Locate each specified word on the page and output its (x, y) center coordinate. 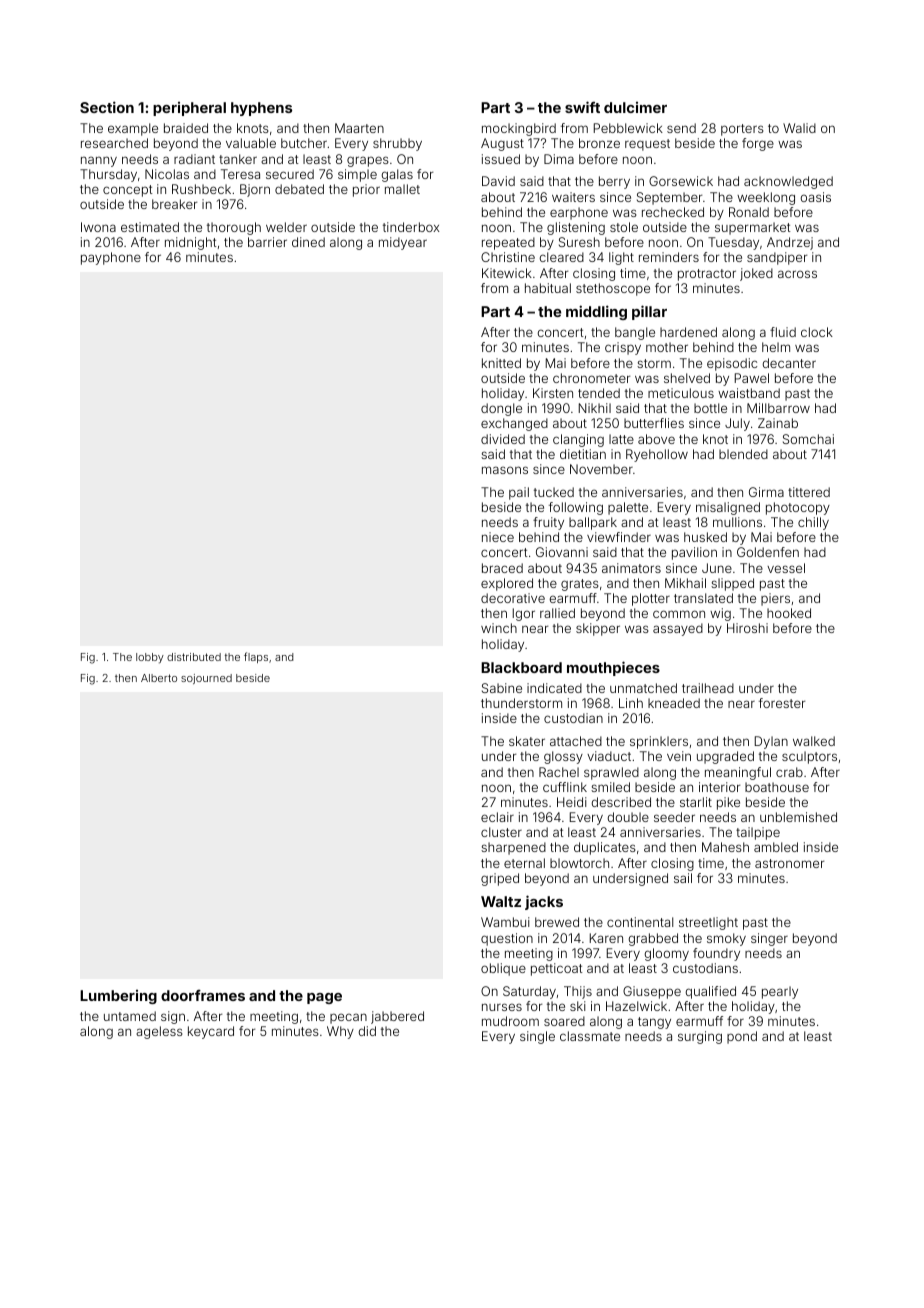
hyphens (261, 109)
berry (614, 182)
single (537, 1037)
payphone (111, 258)
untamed (130, 1016)
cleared (561, 257)
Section (107, 107)
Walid (799, 128)
